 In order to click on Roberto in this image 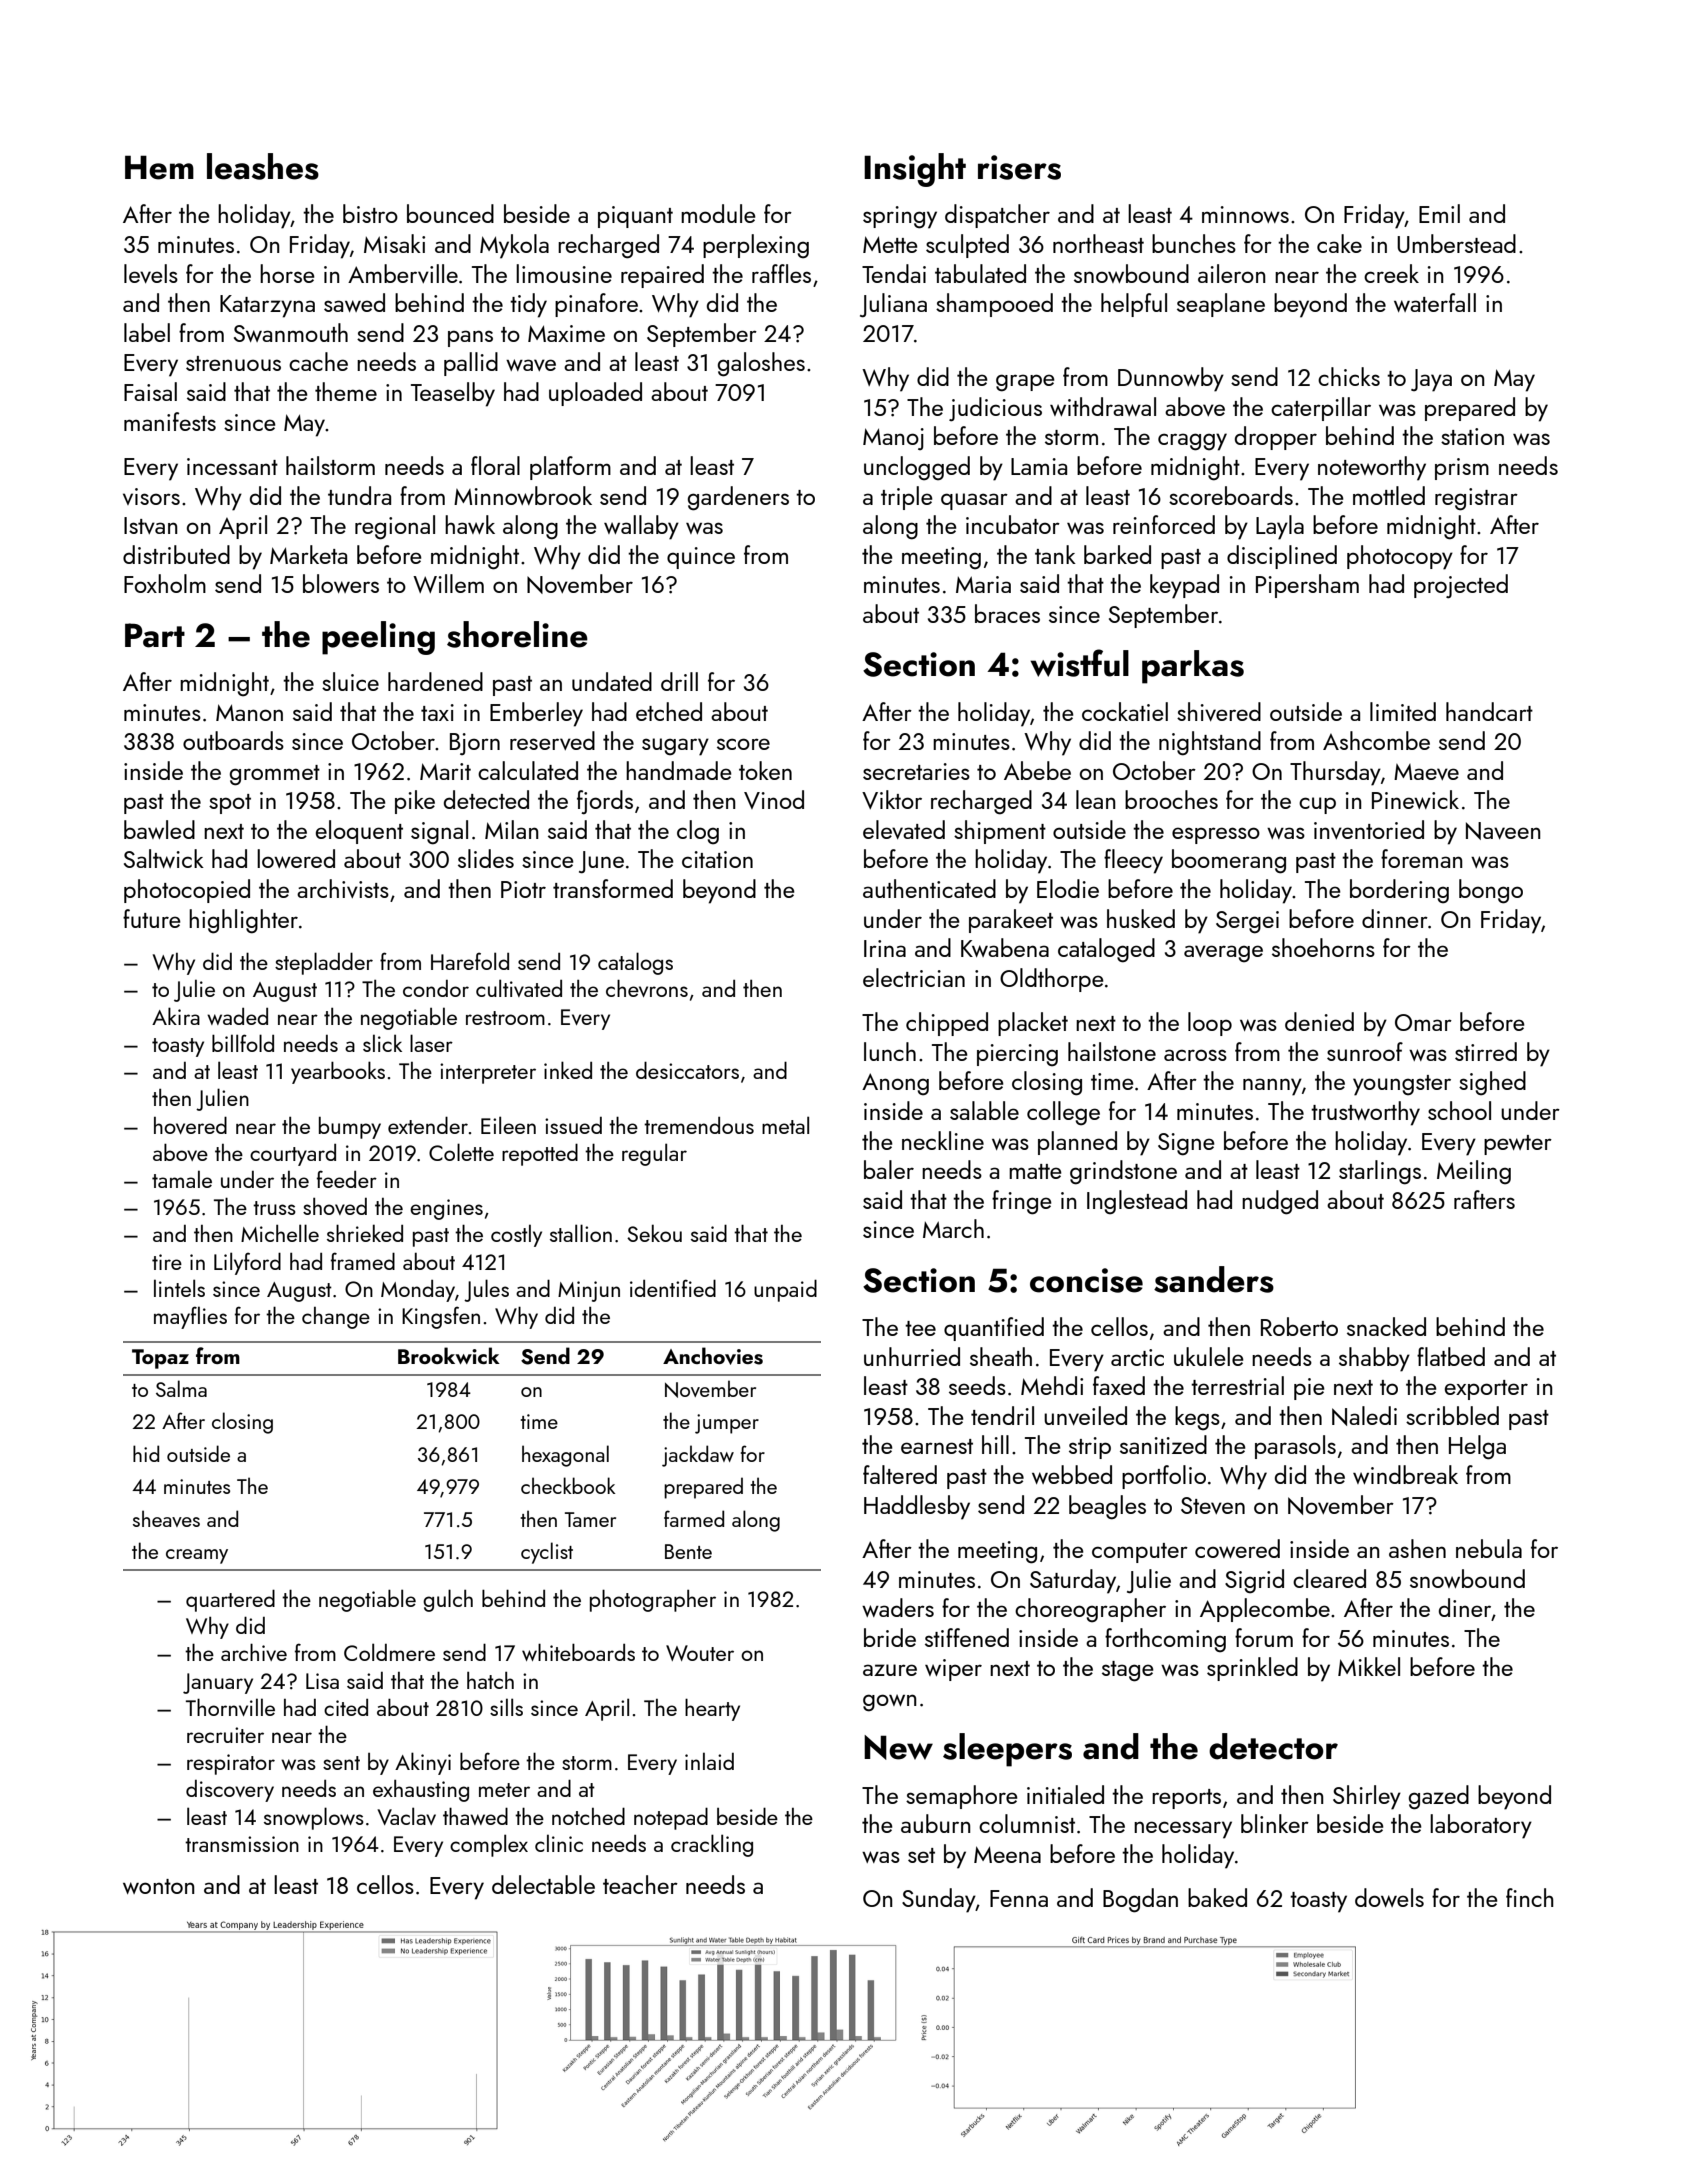, I will do `click(1299, 1326)`.
